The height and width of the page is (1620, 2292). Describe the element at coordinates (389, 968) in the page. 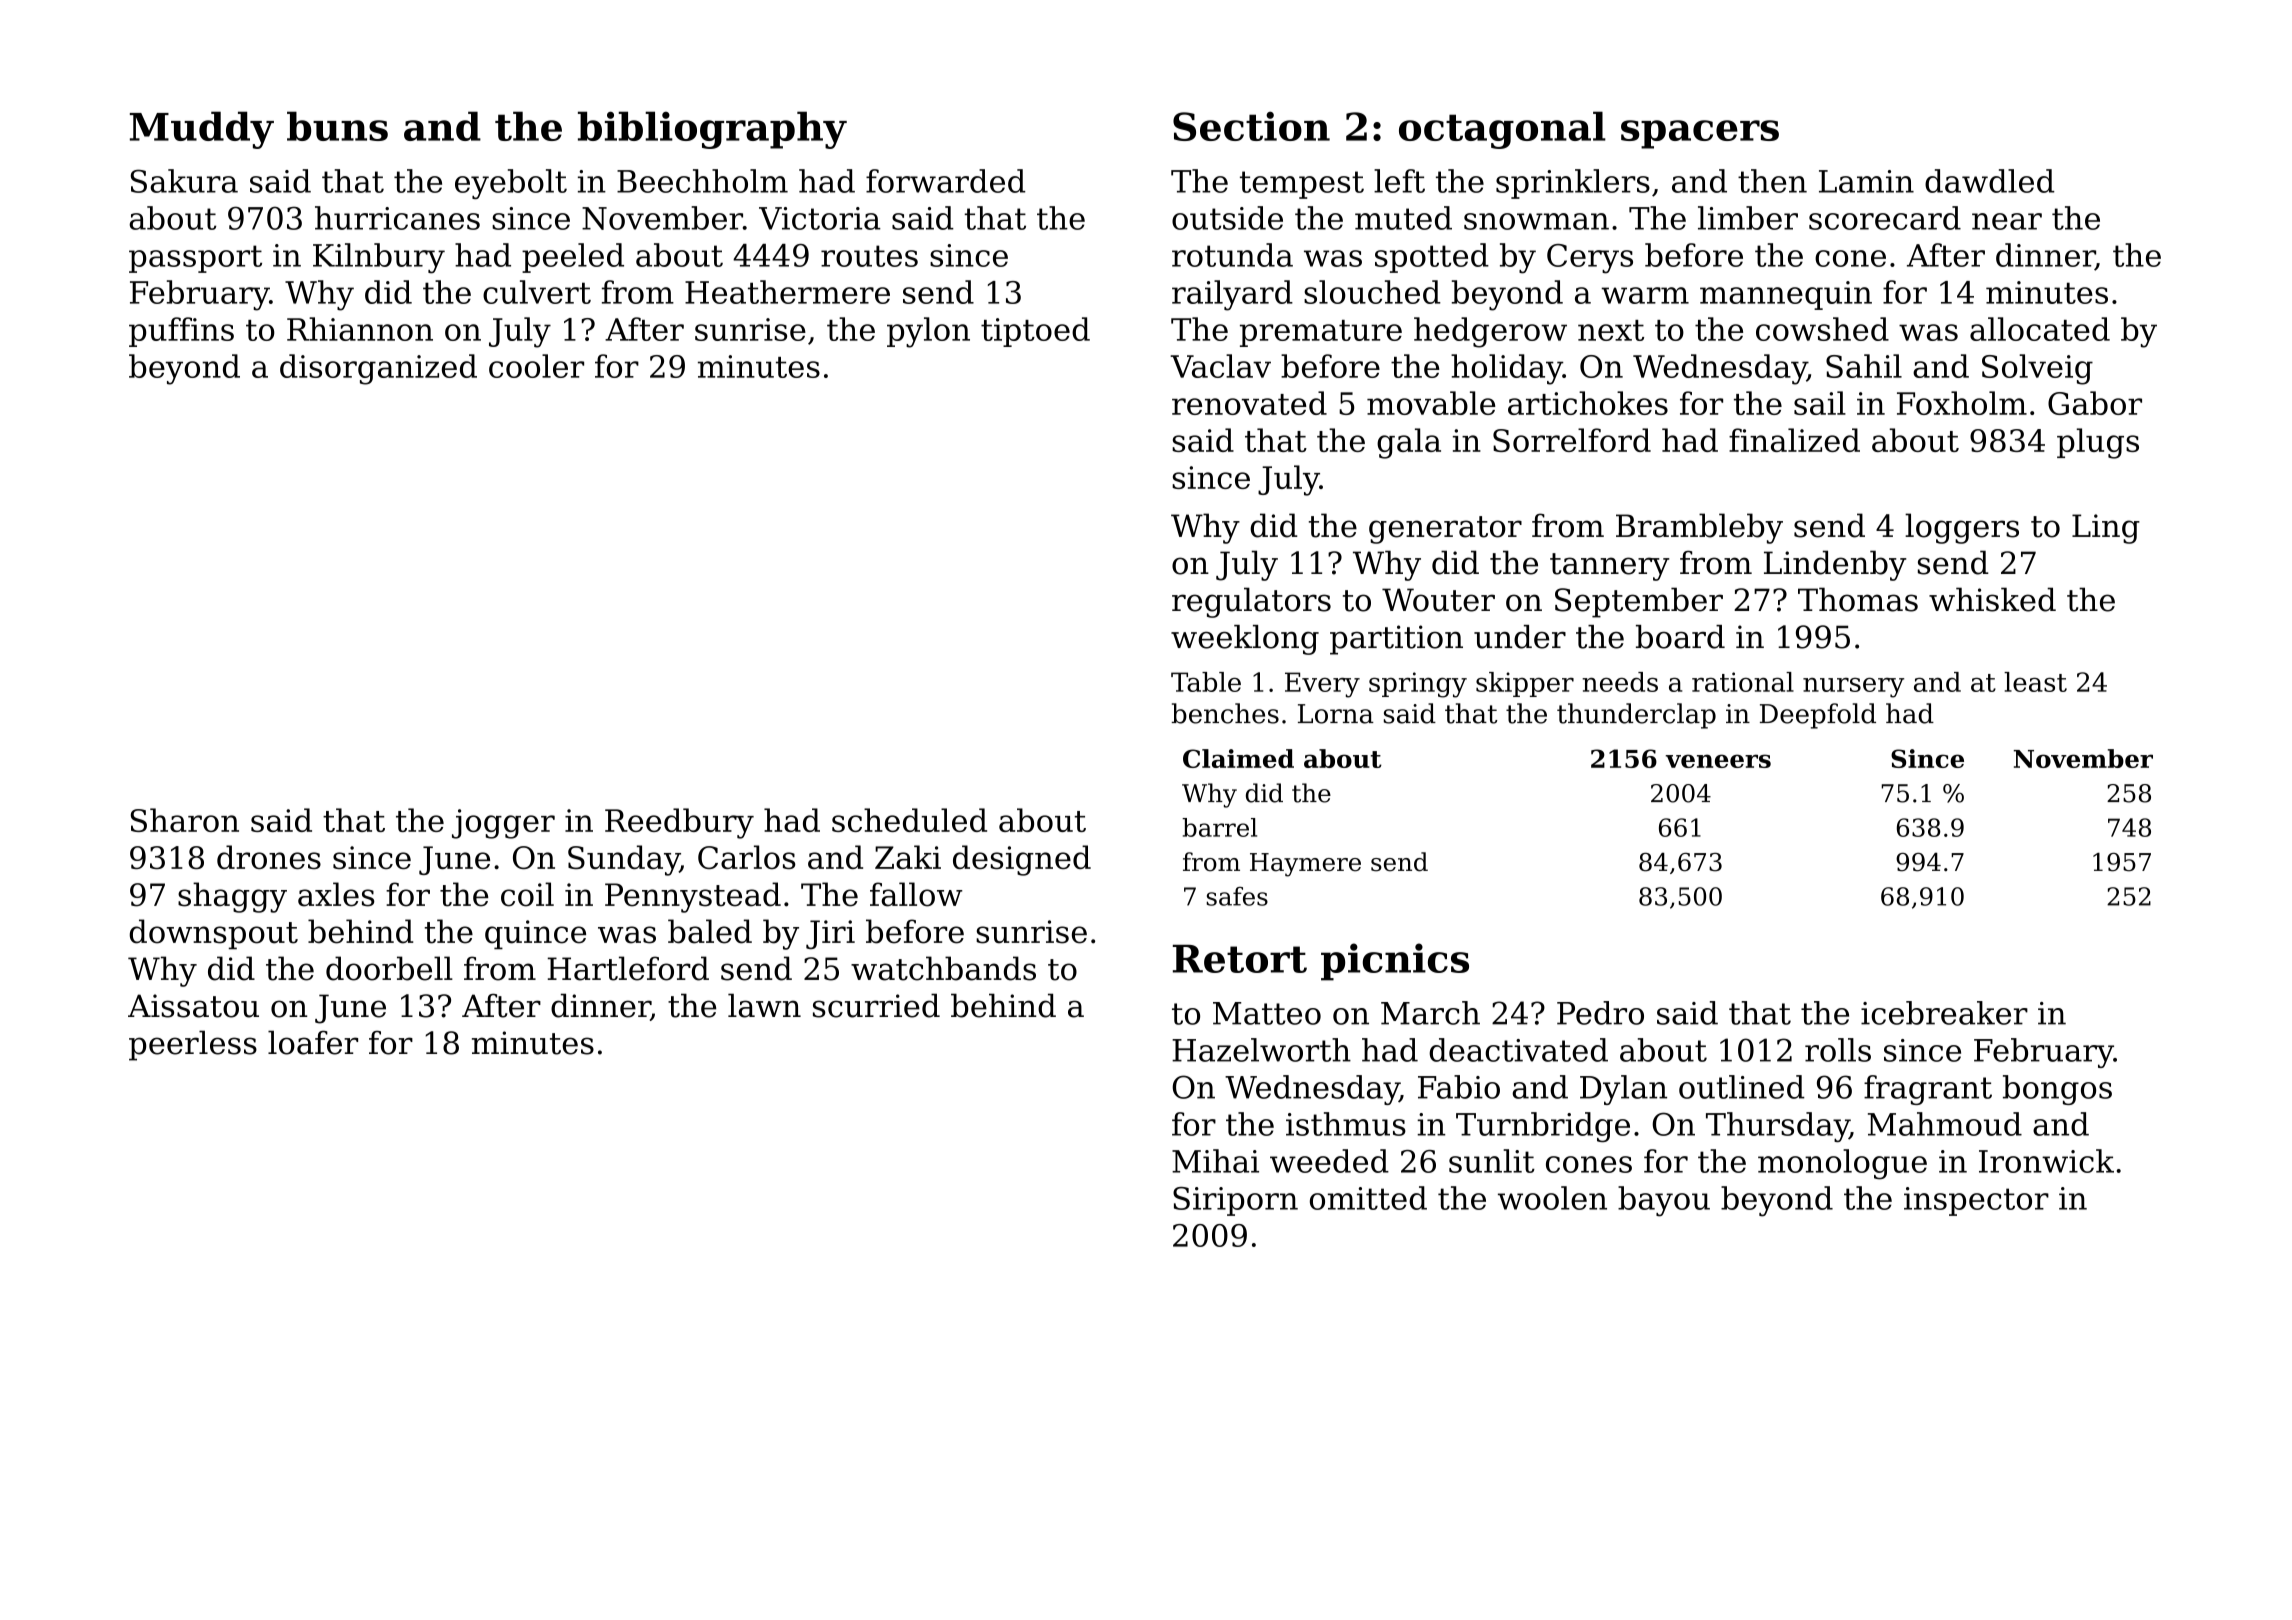

I see `doorbell` at that location.
